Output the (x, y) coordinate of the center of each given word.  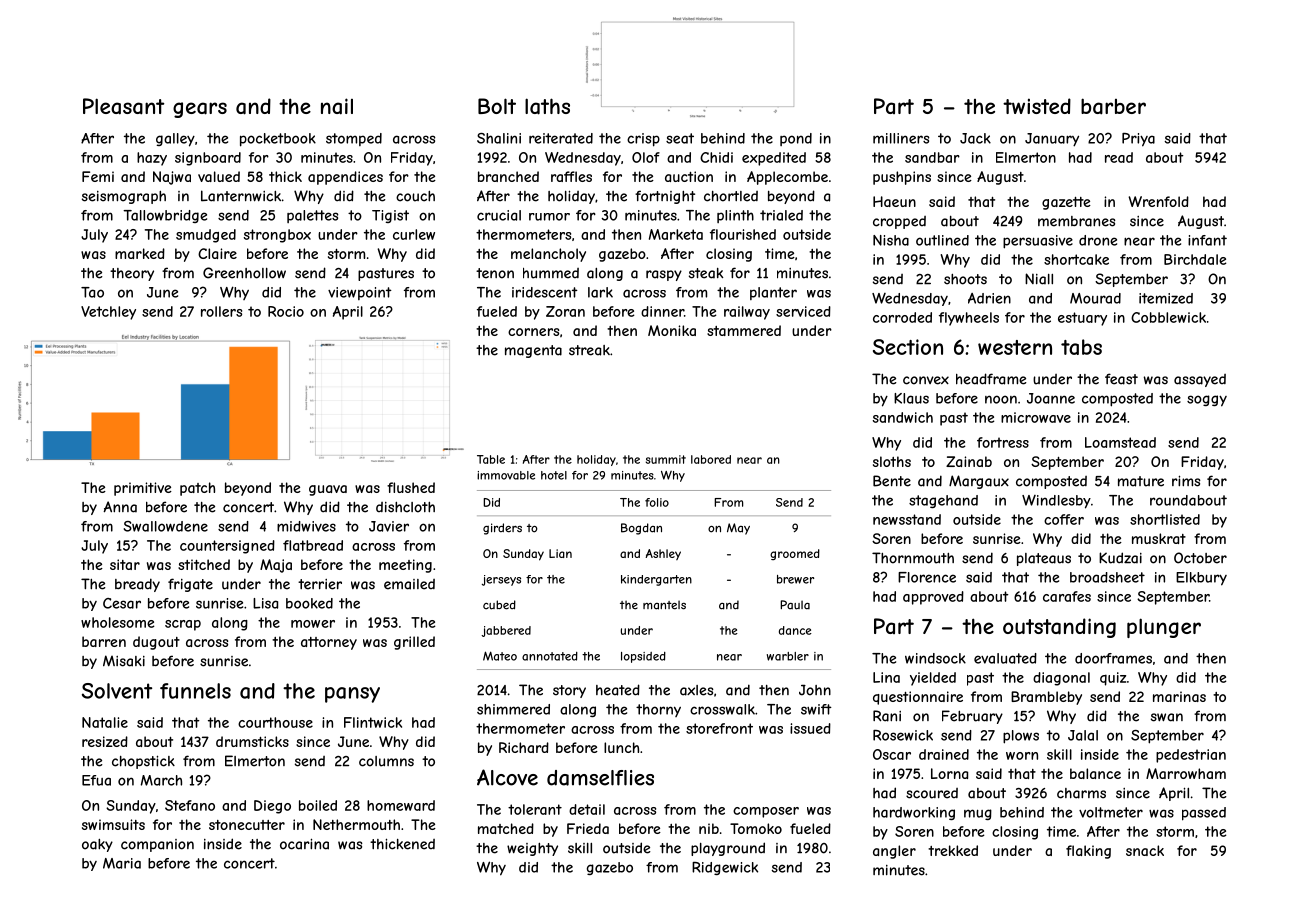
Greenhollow (244, 273)
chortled (731, 196)
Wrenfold (1158, 201)
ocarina (304, 844)
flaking (1088, 852)
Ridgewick (725, 868)
